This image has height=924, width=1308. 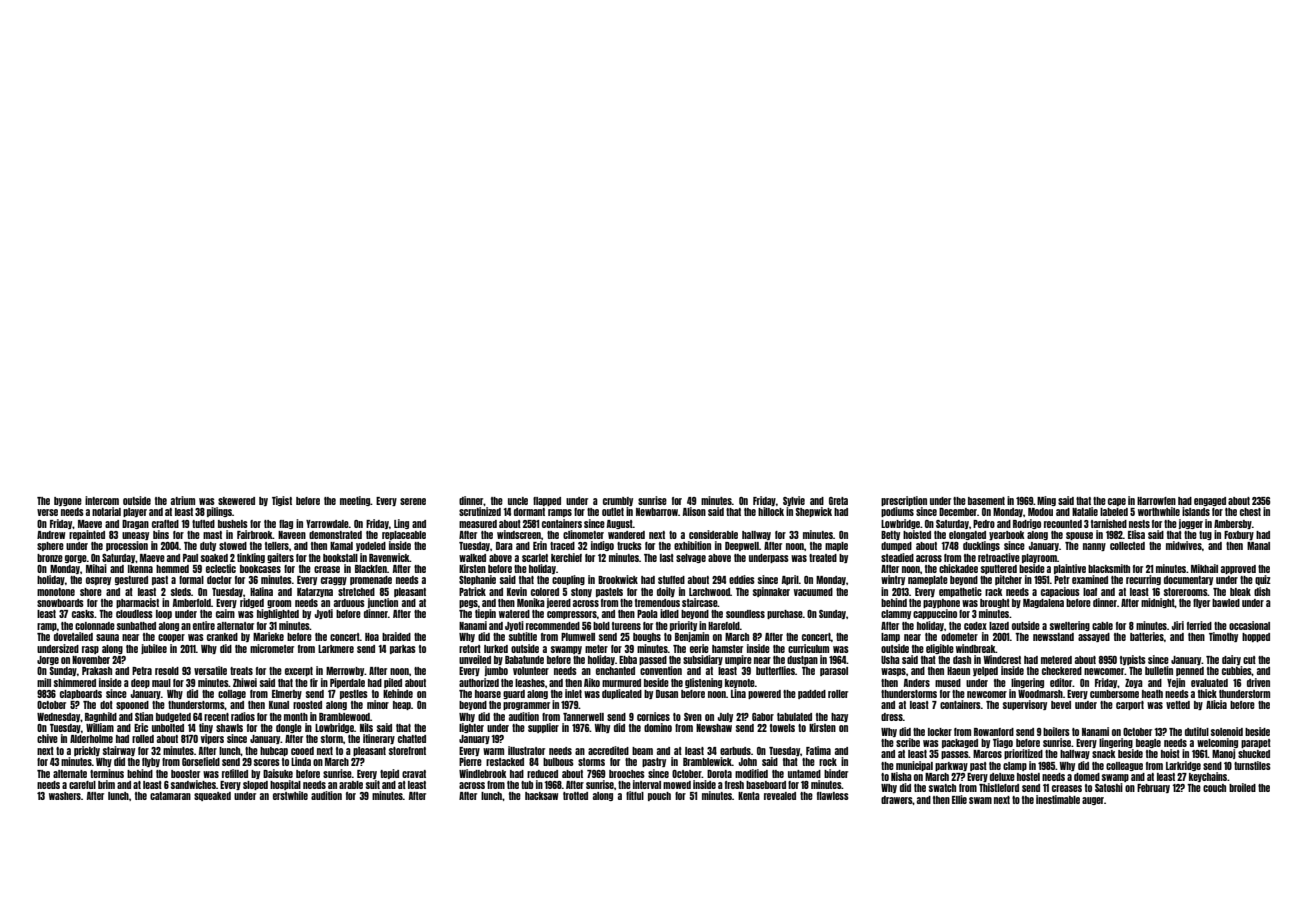 I want to click on yearbook, so click(x=1007, y=535).
